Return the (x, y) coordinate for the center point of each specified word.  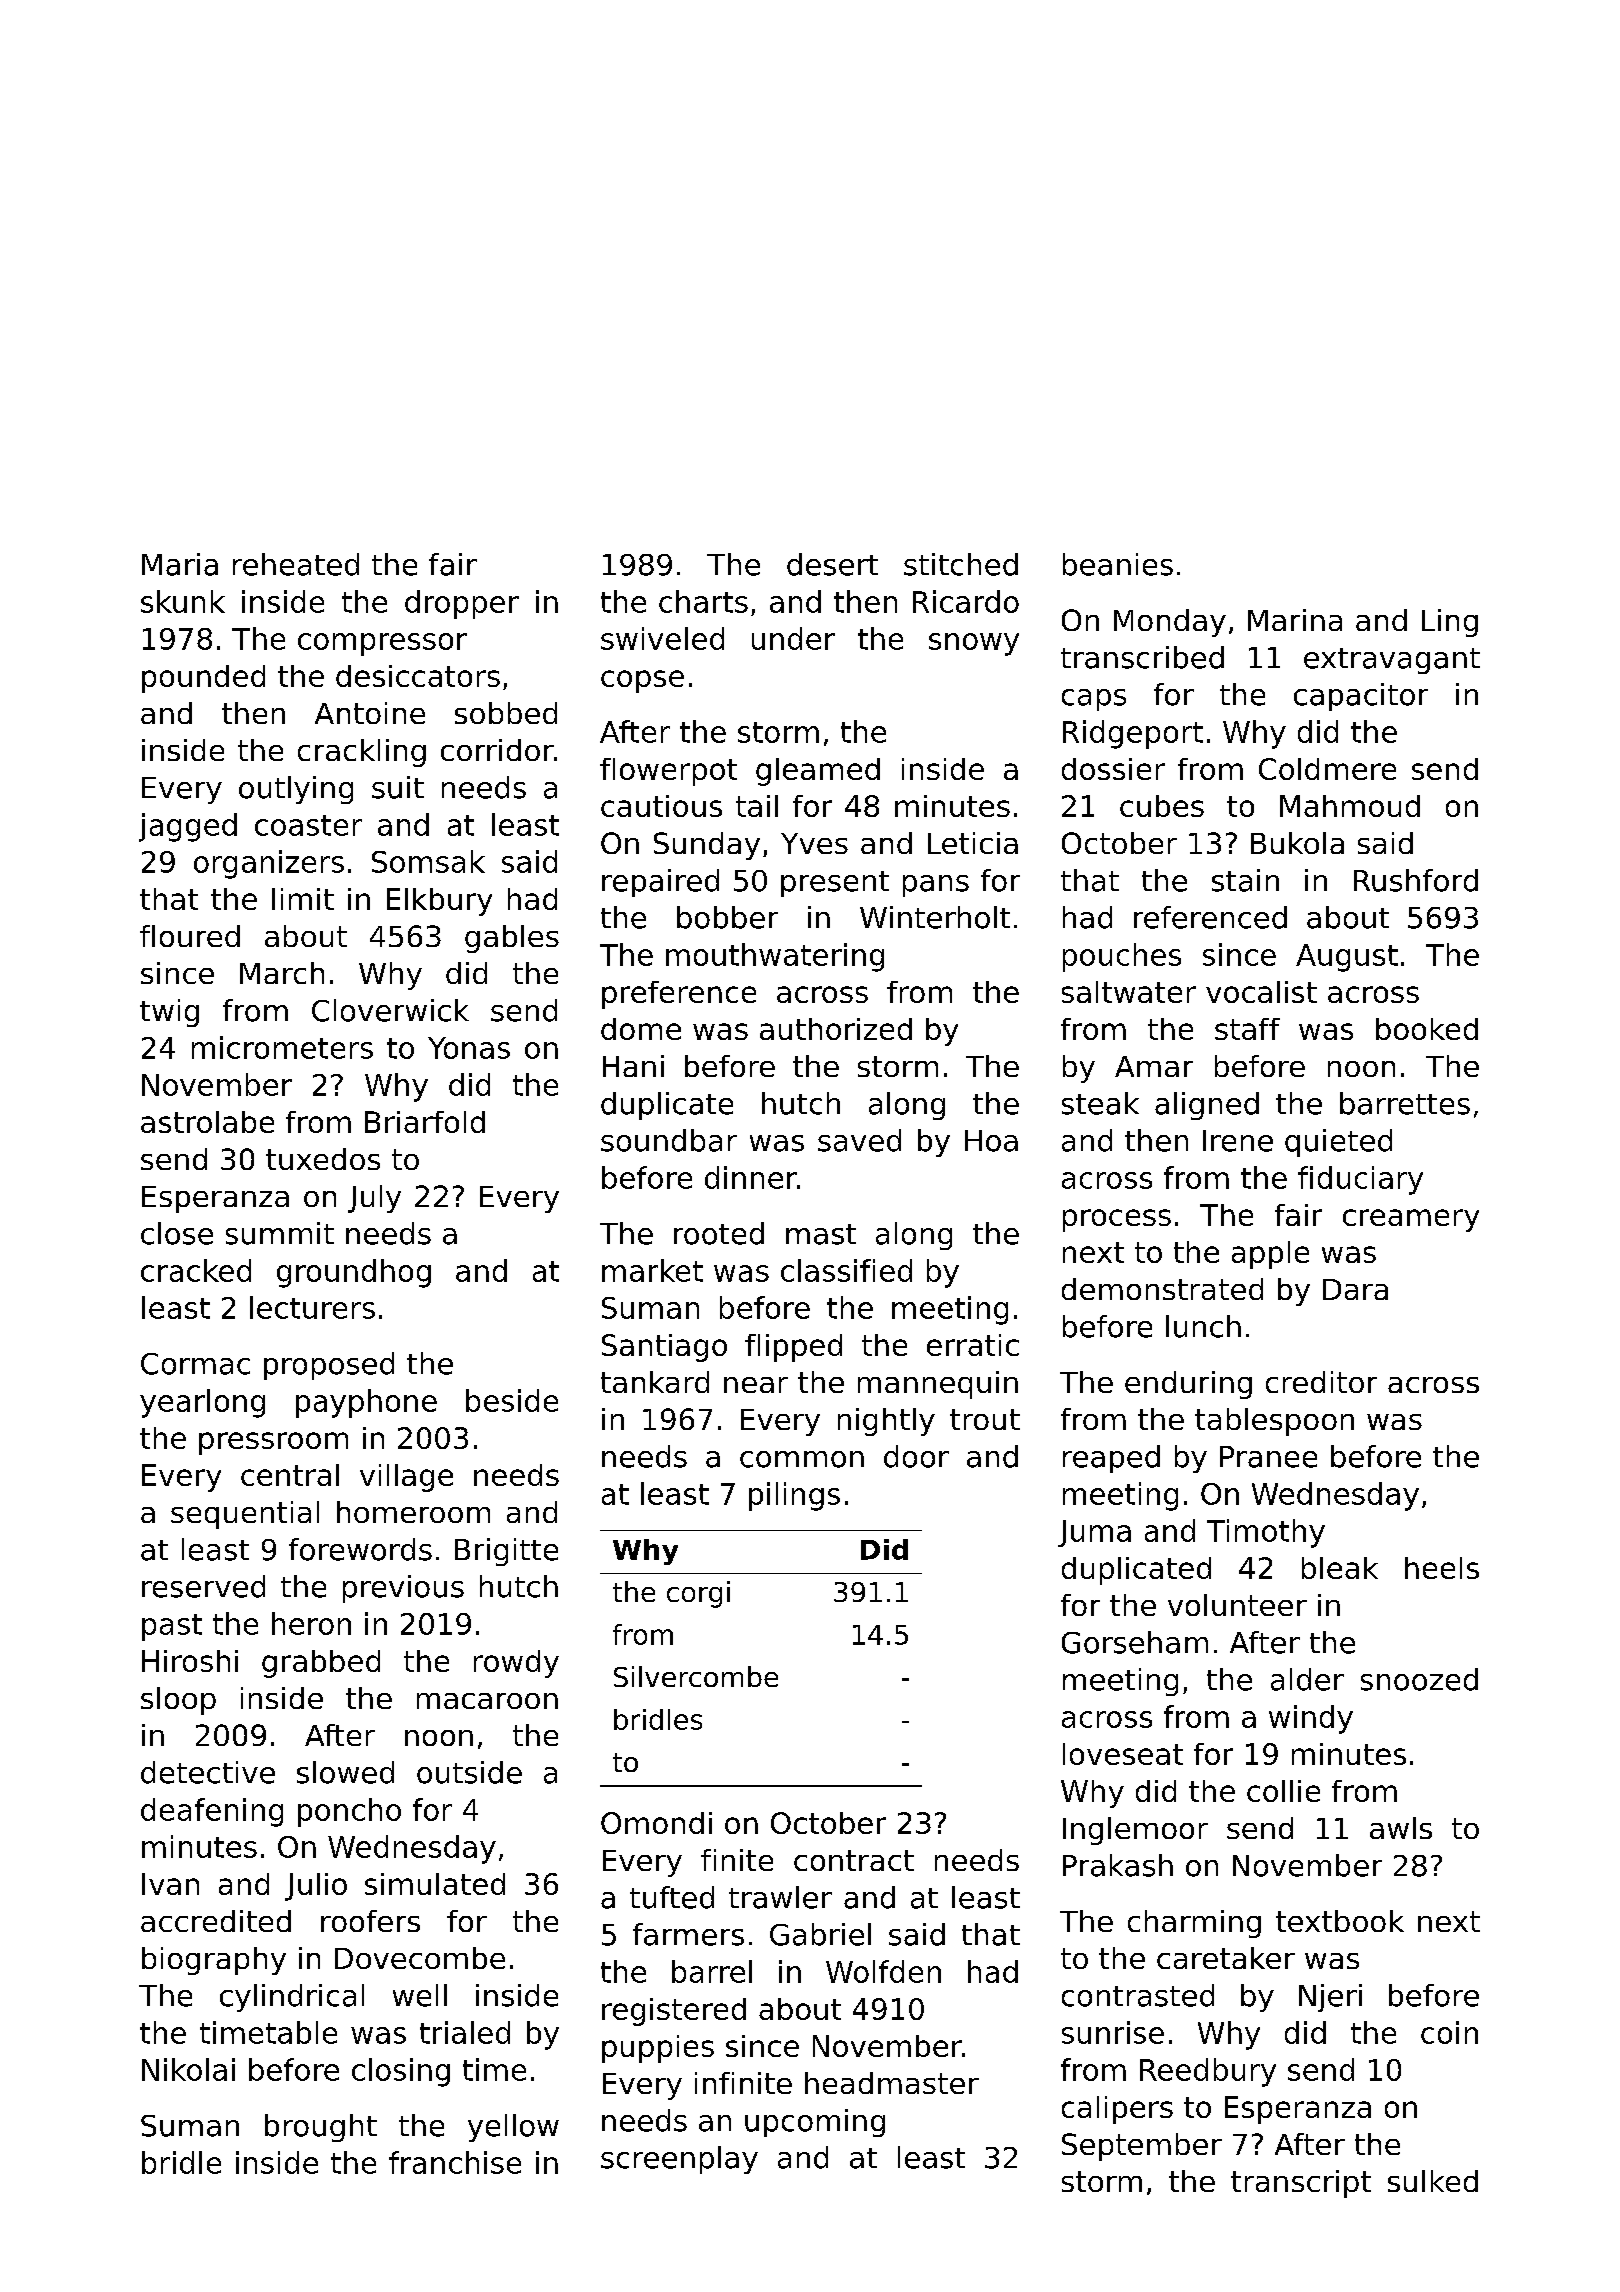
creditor (1321, 1382)
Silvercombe (696, 1676)
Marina (1295, 620)
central (290, 1475)
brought (321, 2128)
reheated (296, 564)
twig (169, 1013)
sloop (178, 1701)
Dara (1355, 1289)
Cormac (195, 1364)
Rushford (1416, 880)
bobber (727, 917)
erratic (973, 1345)
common (802, 1459)
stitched (961, 564)
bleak (1340, 1568)
